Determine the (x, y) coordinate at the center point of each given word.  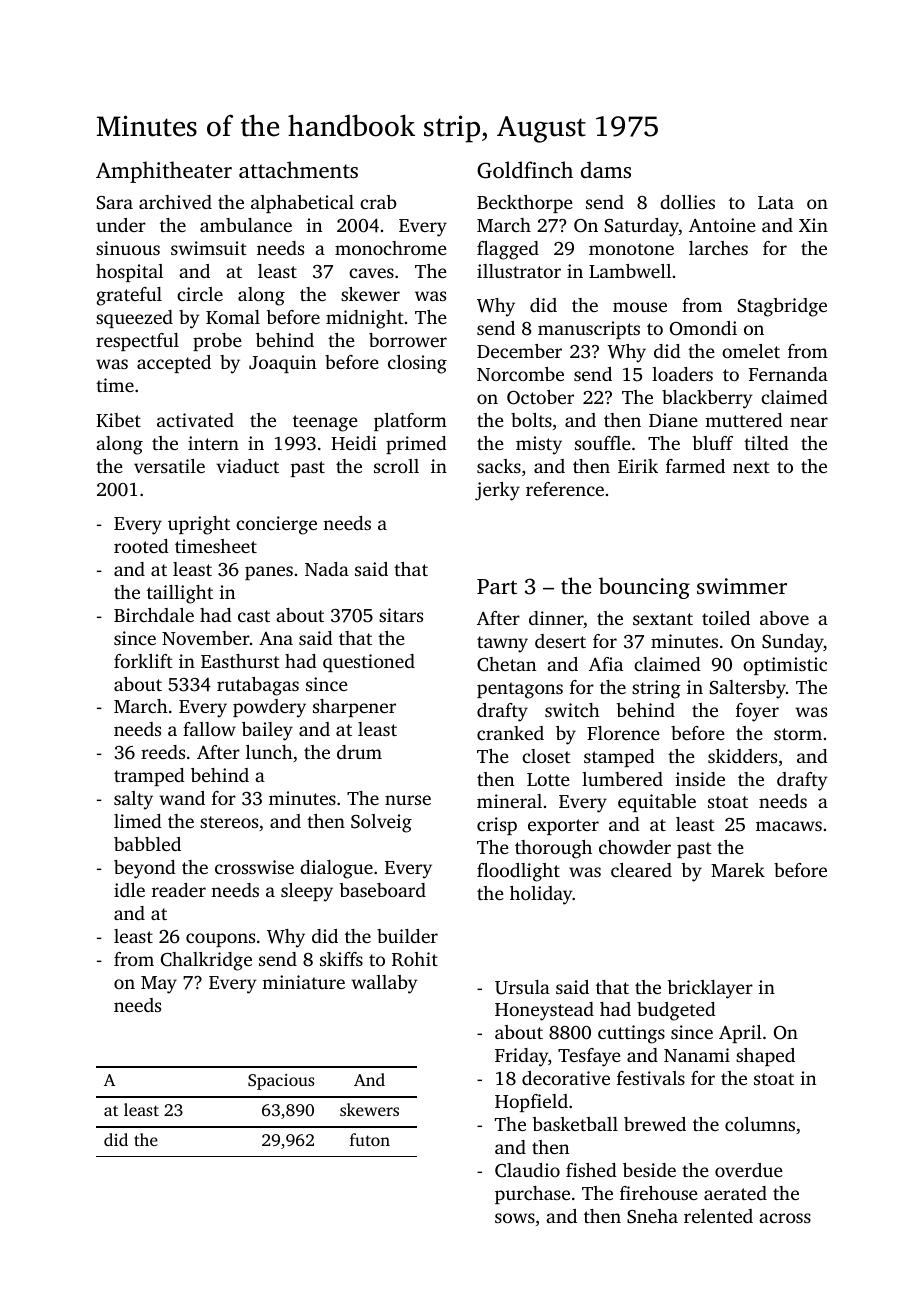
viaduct (247, 466)
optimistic (785, 666)
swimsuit (209, 248)
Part (497, 586)
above (784, 618)
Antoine (722, 225)
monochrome (391, 248)
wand (182, 798)
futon (370, 1139)
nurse (408, 800)
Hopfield (531, 1103)
